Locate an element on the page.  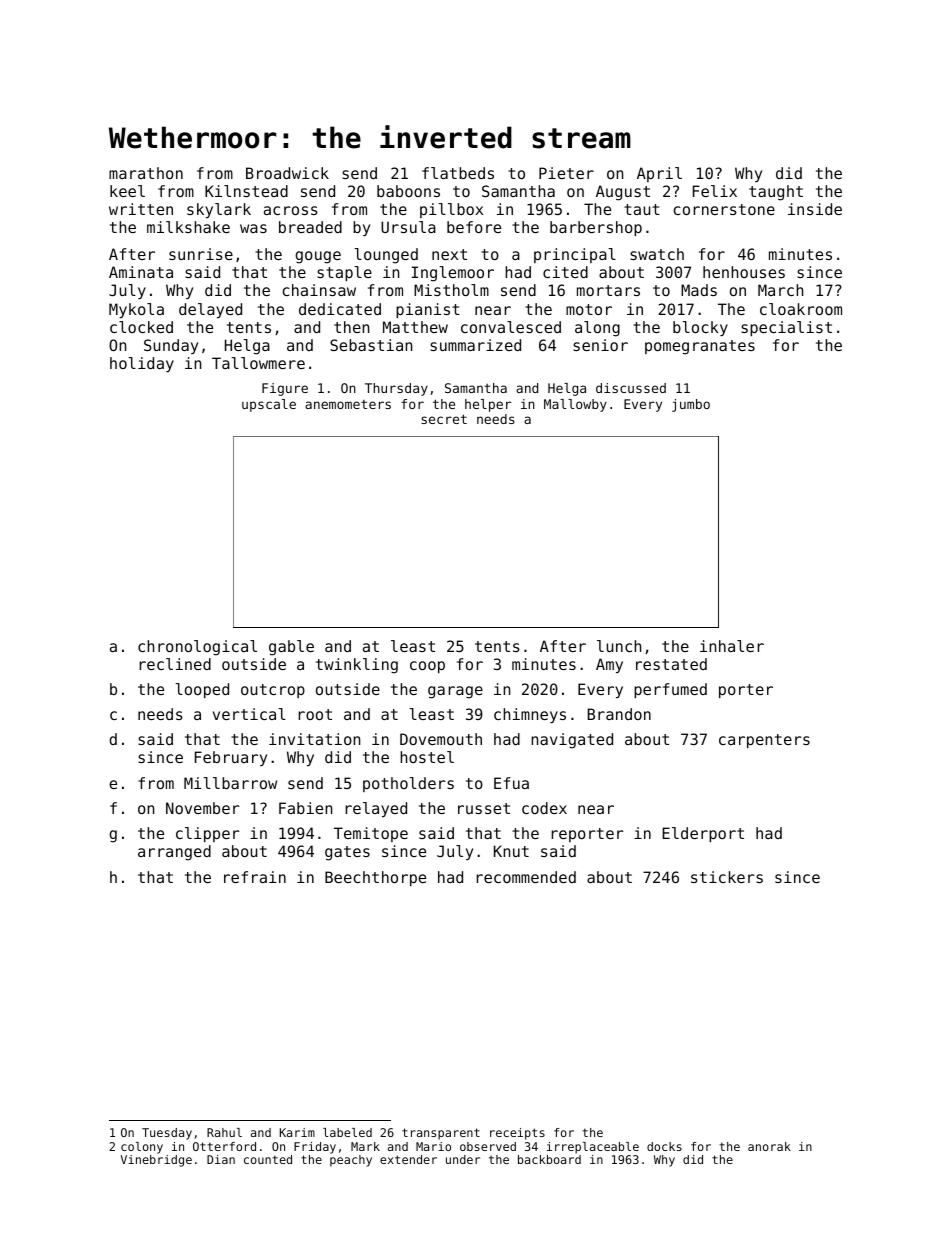
arranged is located at coordinates (174, 853).
